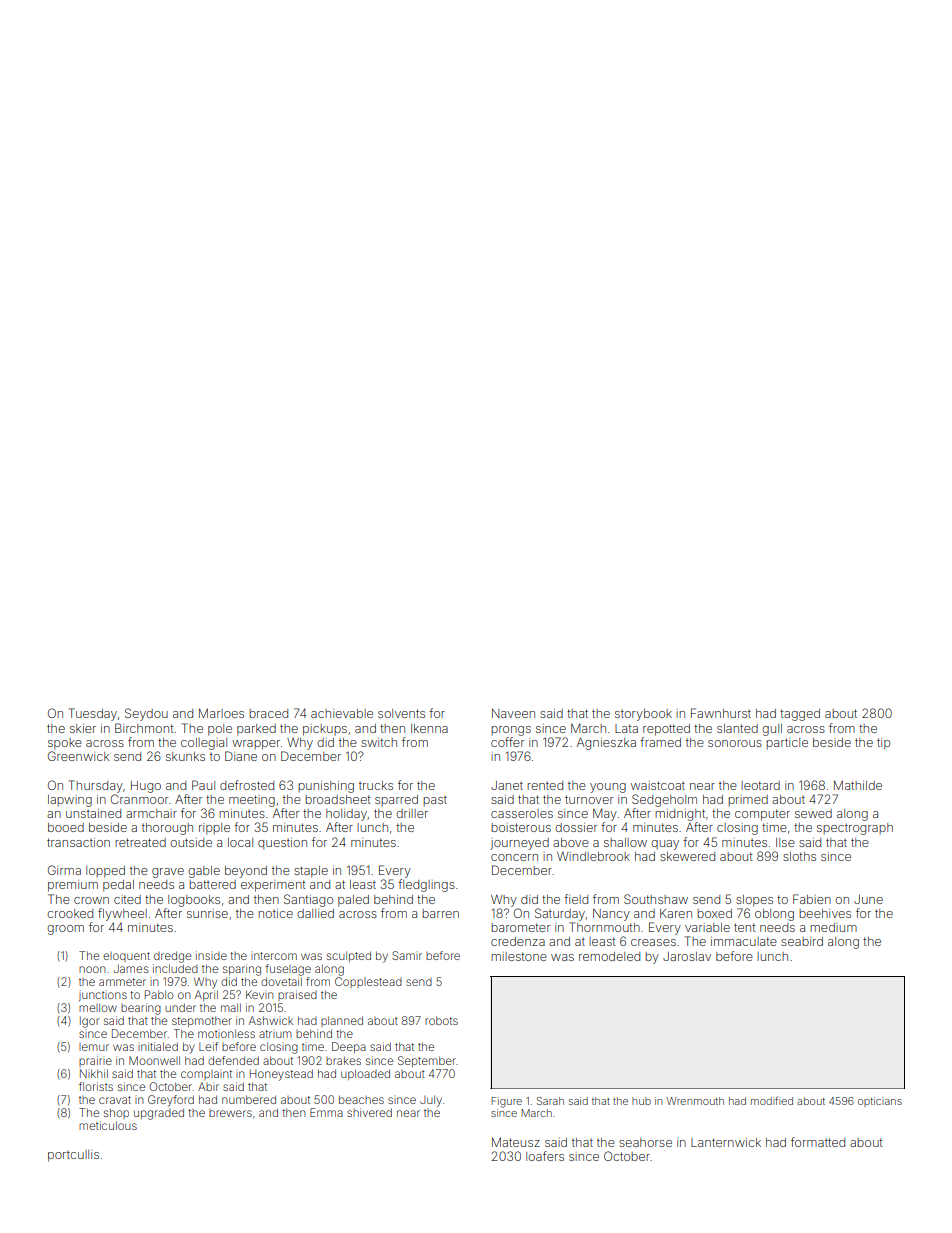 This screenshot has width=952, height=1233. I want to click on outside, so click(191, 842).
